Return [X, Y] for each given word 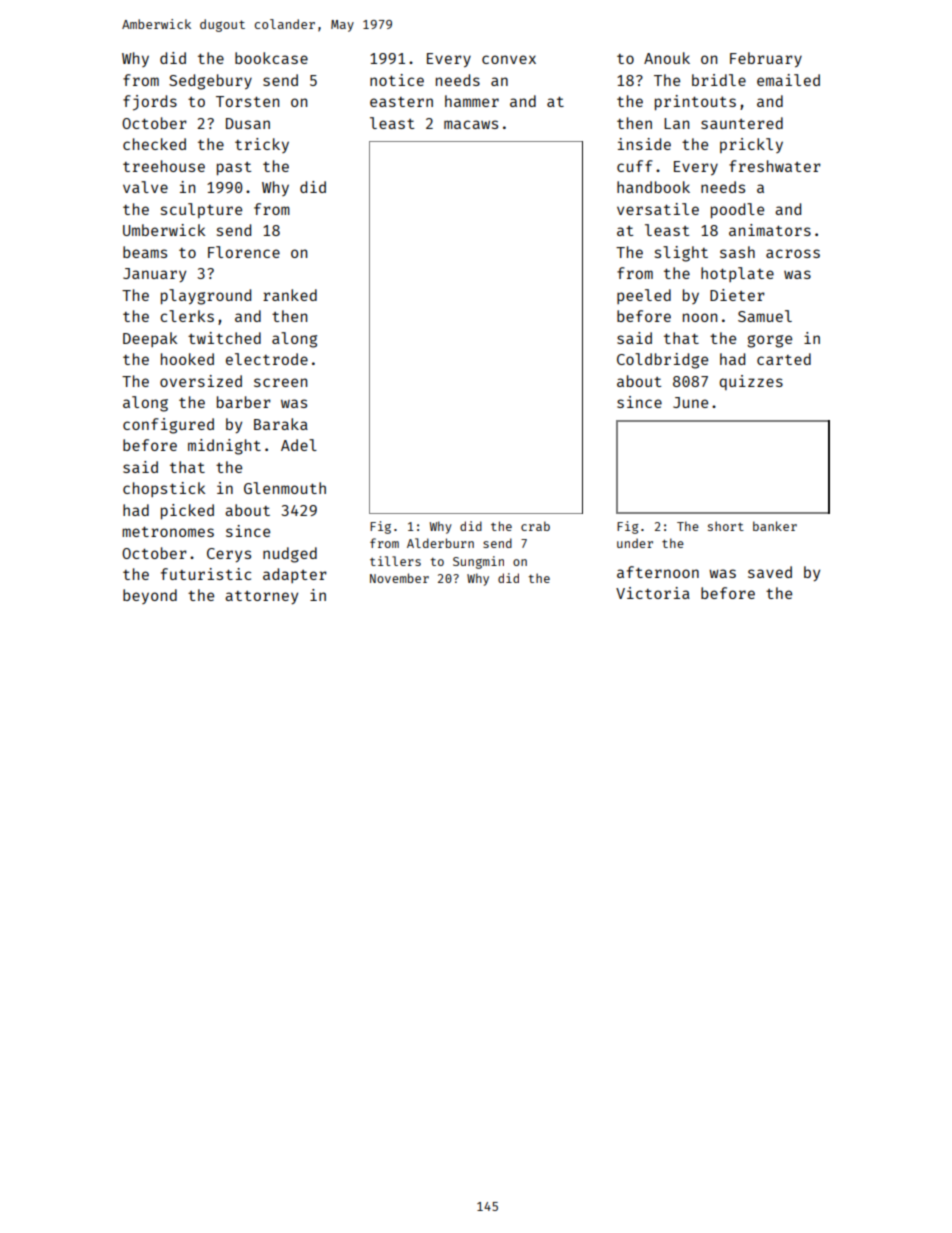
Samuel [765, 316]
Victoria [653, 593]
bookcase [271, 58]
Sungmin [478, 562]
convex [509, 59]
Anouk [667, 58]
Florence [244, 252]
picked [187, 511]
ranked [290, 295]
